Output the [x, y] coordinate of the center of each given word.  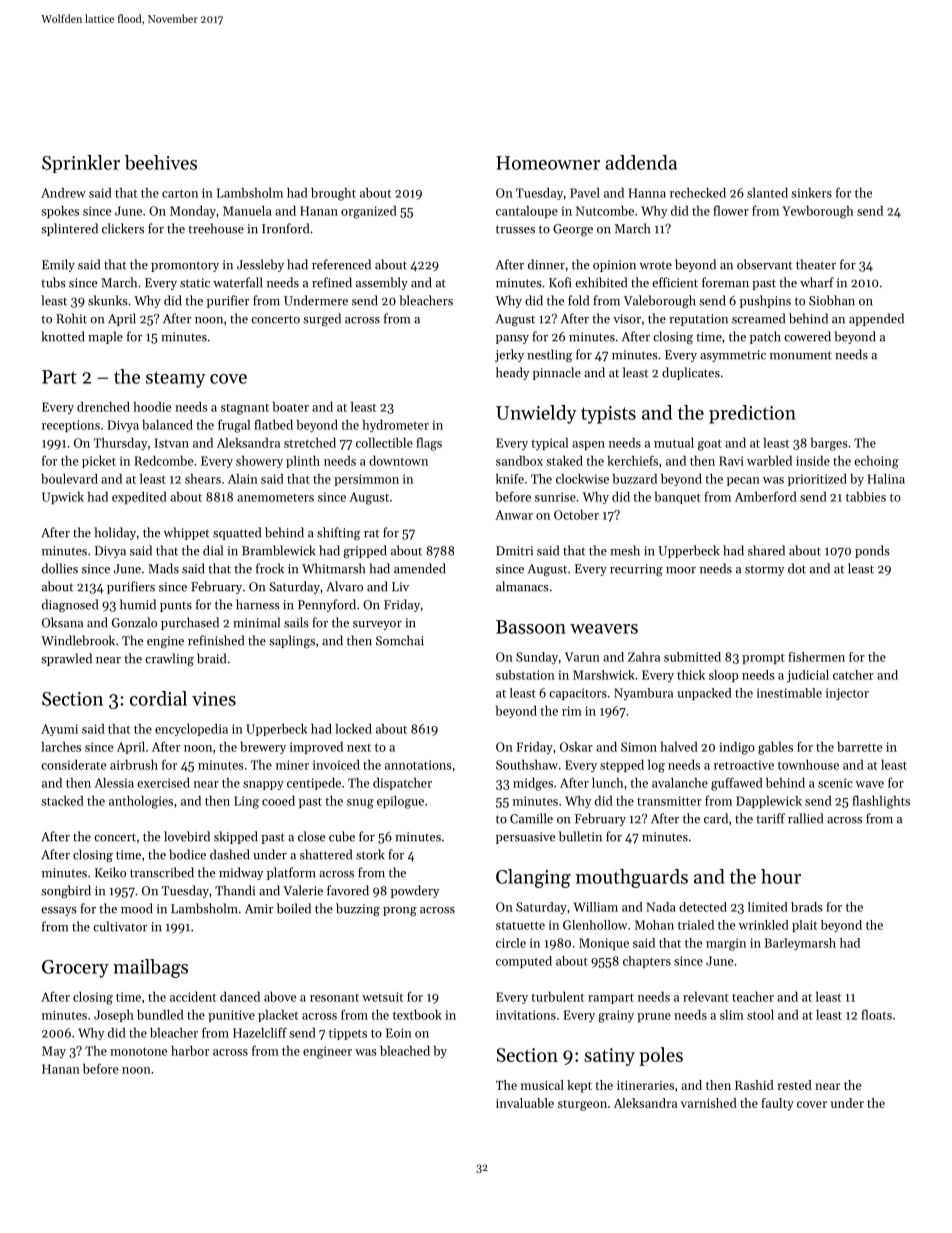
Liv [400, 587]
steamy [176, 379]
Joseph [114, 1016]
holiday [115, 533]
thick [691, 675]
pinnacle [557, 373]
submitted [692, 657]
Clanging [533, 878]
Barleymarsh [800, 944]
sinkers [811, 193]
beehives [161, 162]
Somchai [400, 640]
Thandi [235, 890]
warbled [769, 461]
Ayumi [59, 730]
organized [369, 212]
